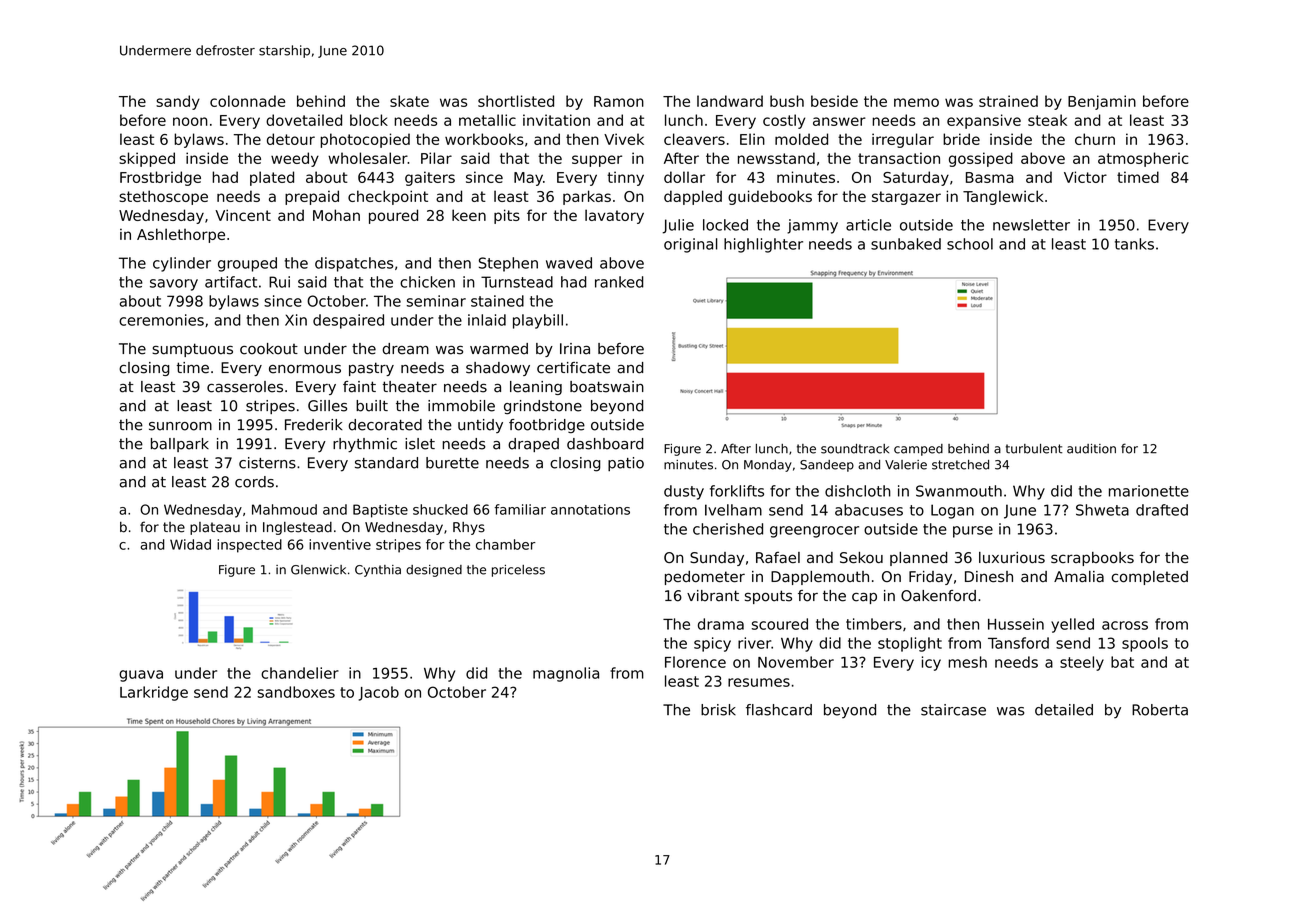 Image resolution: width=1308 pixels, height=924 pixels. Describe the element at coordinates (178, 102) in the image. I see `sandy` at that location.
